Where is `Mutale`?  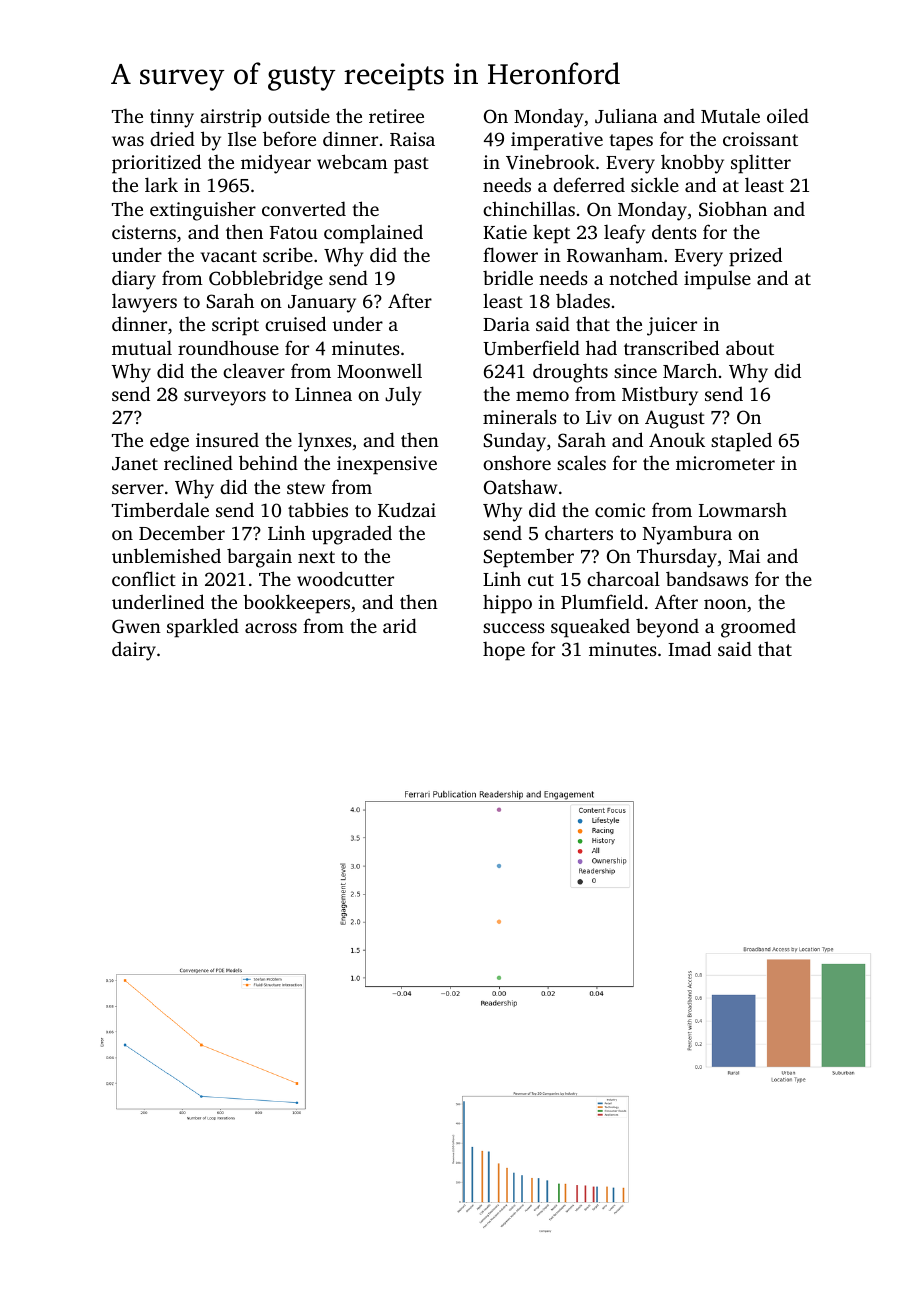
Mutale is located at coordinates (730, 115).
